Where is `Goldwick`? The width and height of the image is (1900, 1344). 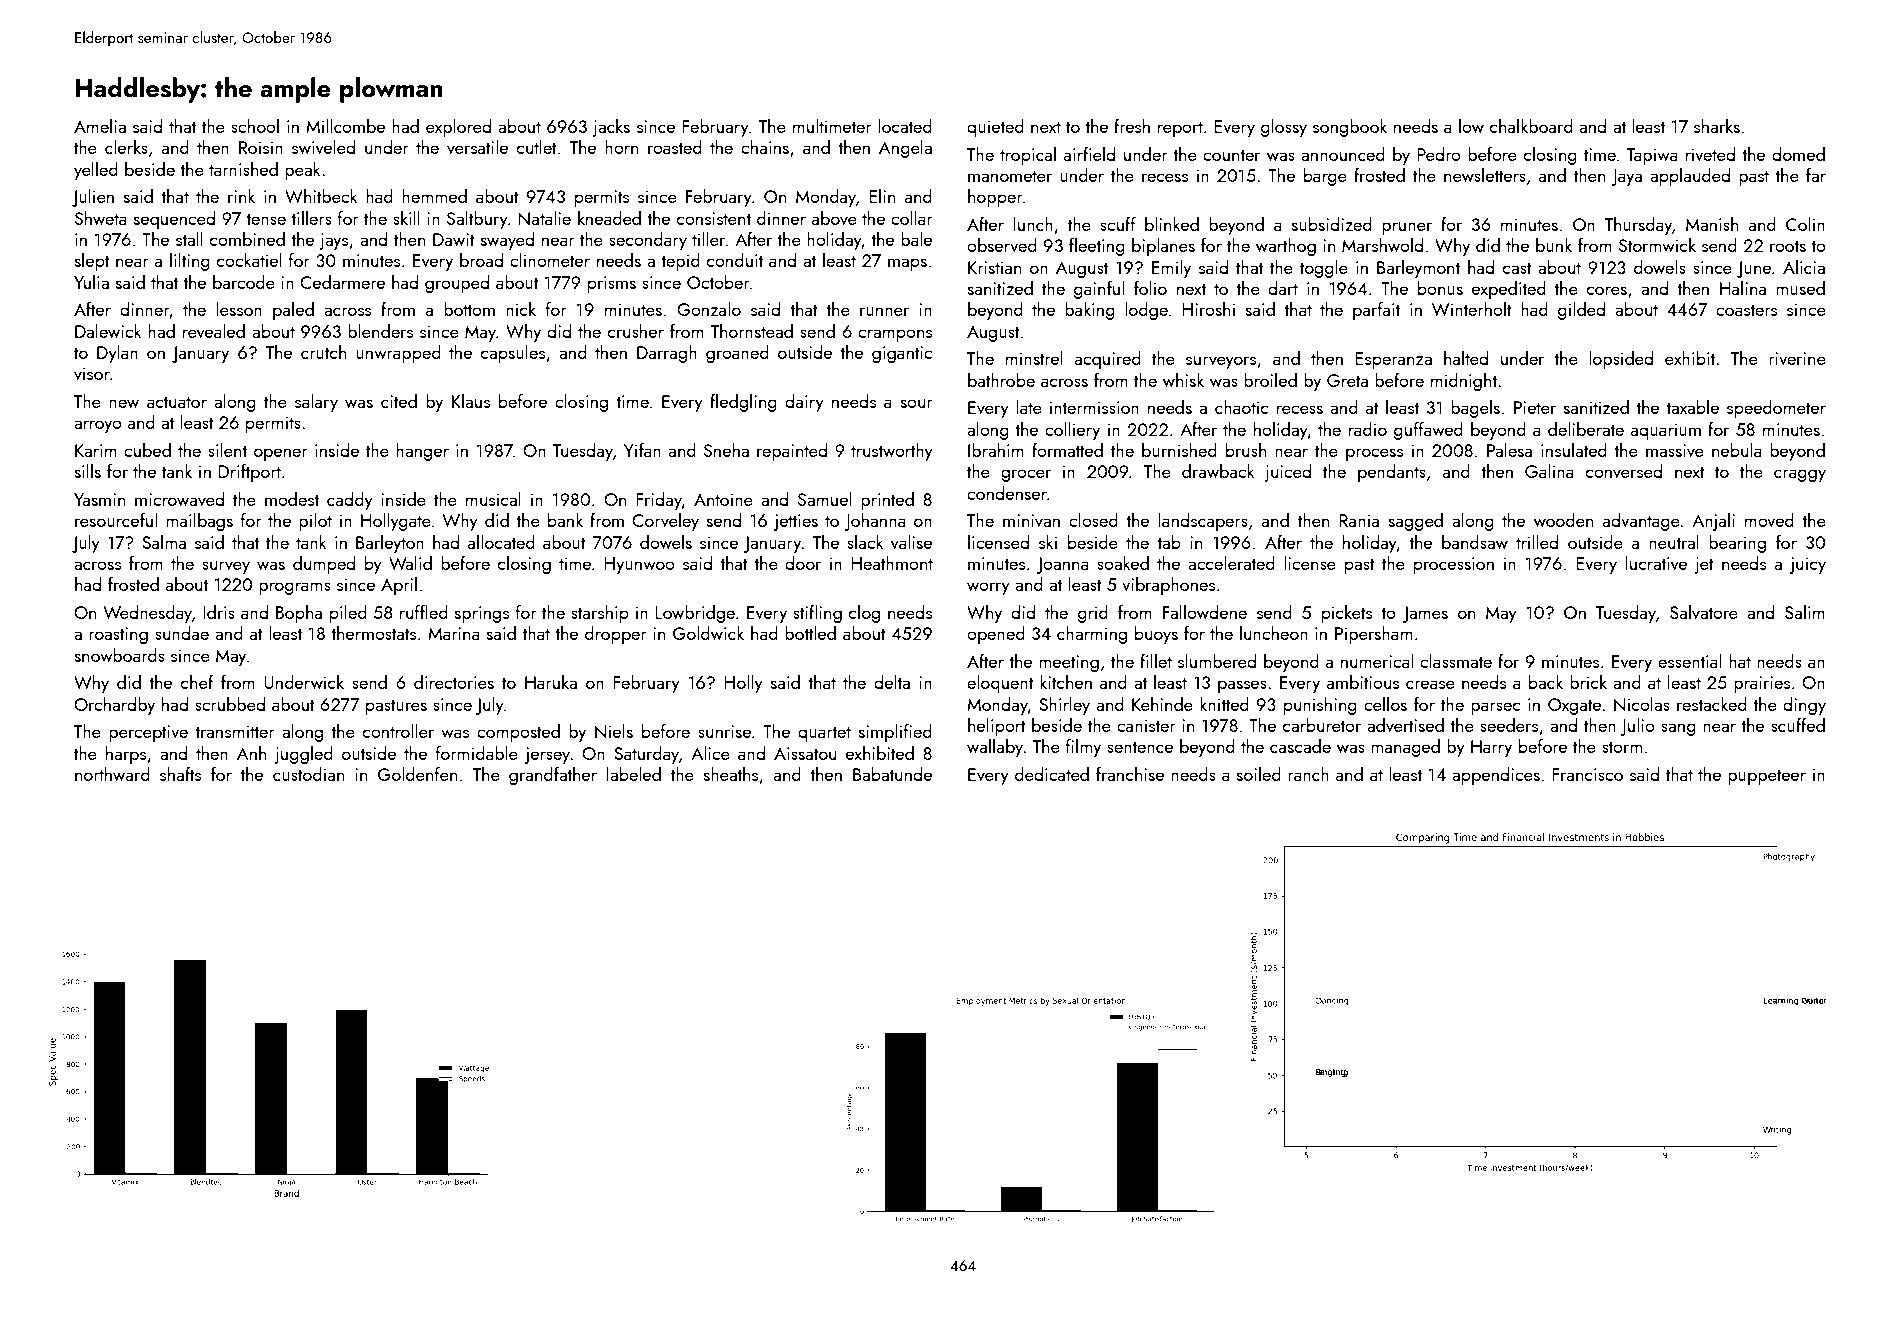 Goldwick is located at coordinates (708, 633).
